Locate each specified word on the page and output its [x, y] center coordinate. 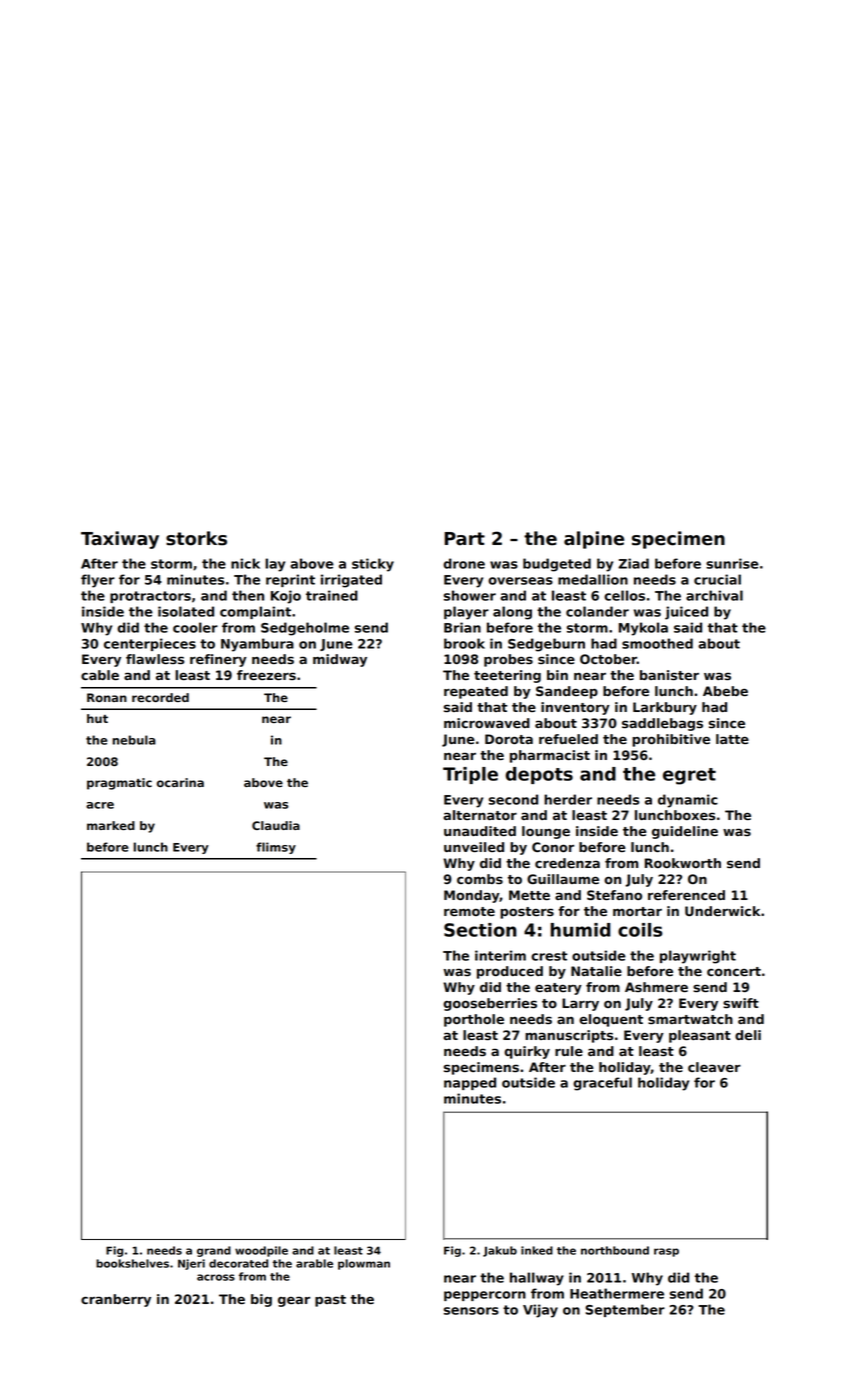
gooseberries [490, 1004]
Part [464, 539]
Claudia [276, 825]
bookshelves [132, 1263]
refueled [568, 739]
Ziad [633, 563]
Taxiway [120, 540]
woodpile [261, 1251]
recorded [160, 697]
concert [734, 971]
